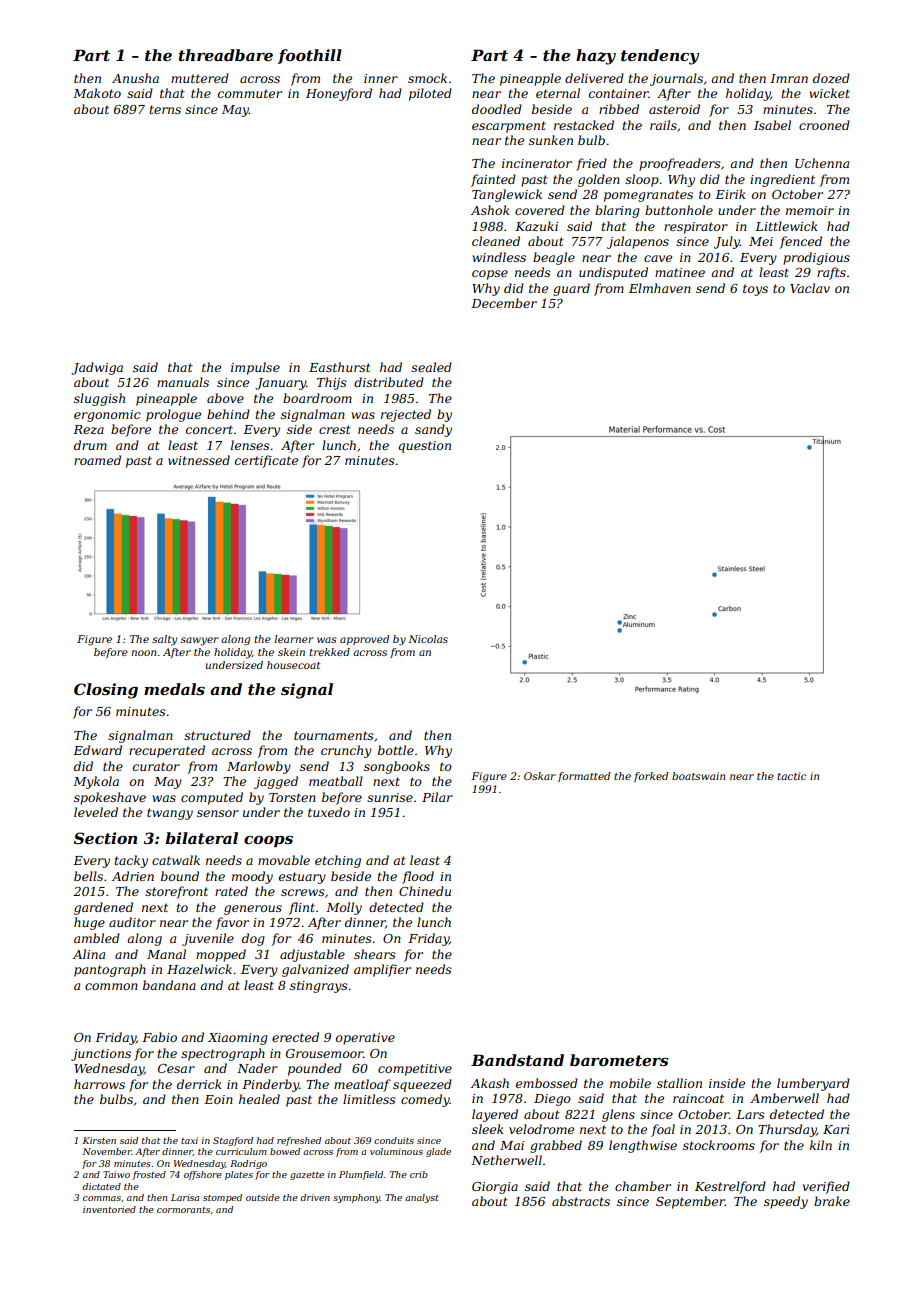  Describe the element at coordinates (431, 367) in the screenshot. I see `sealed` at that location.
